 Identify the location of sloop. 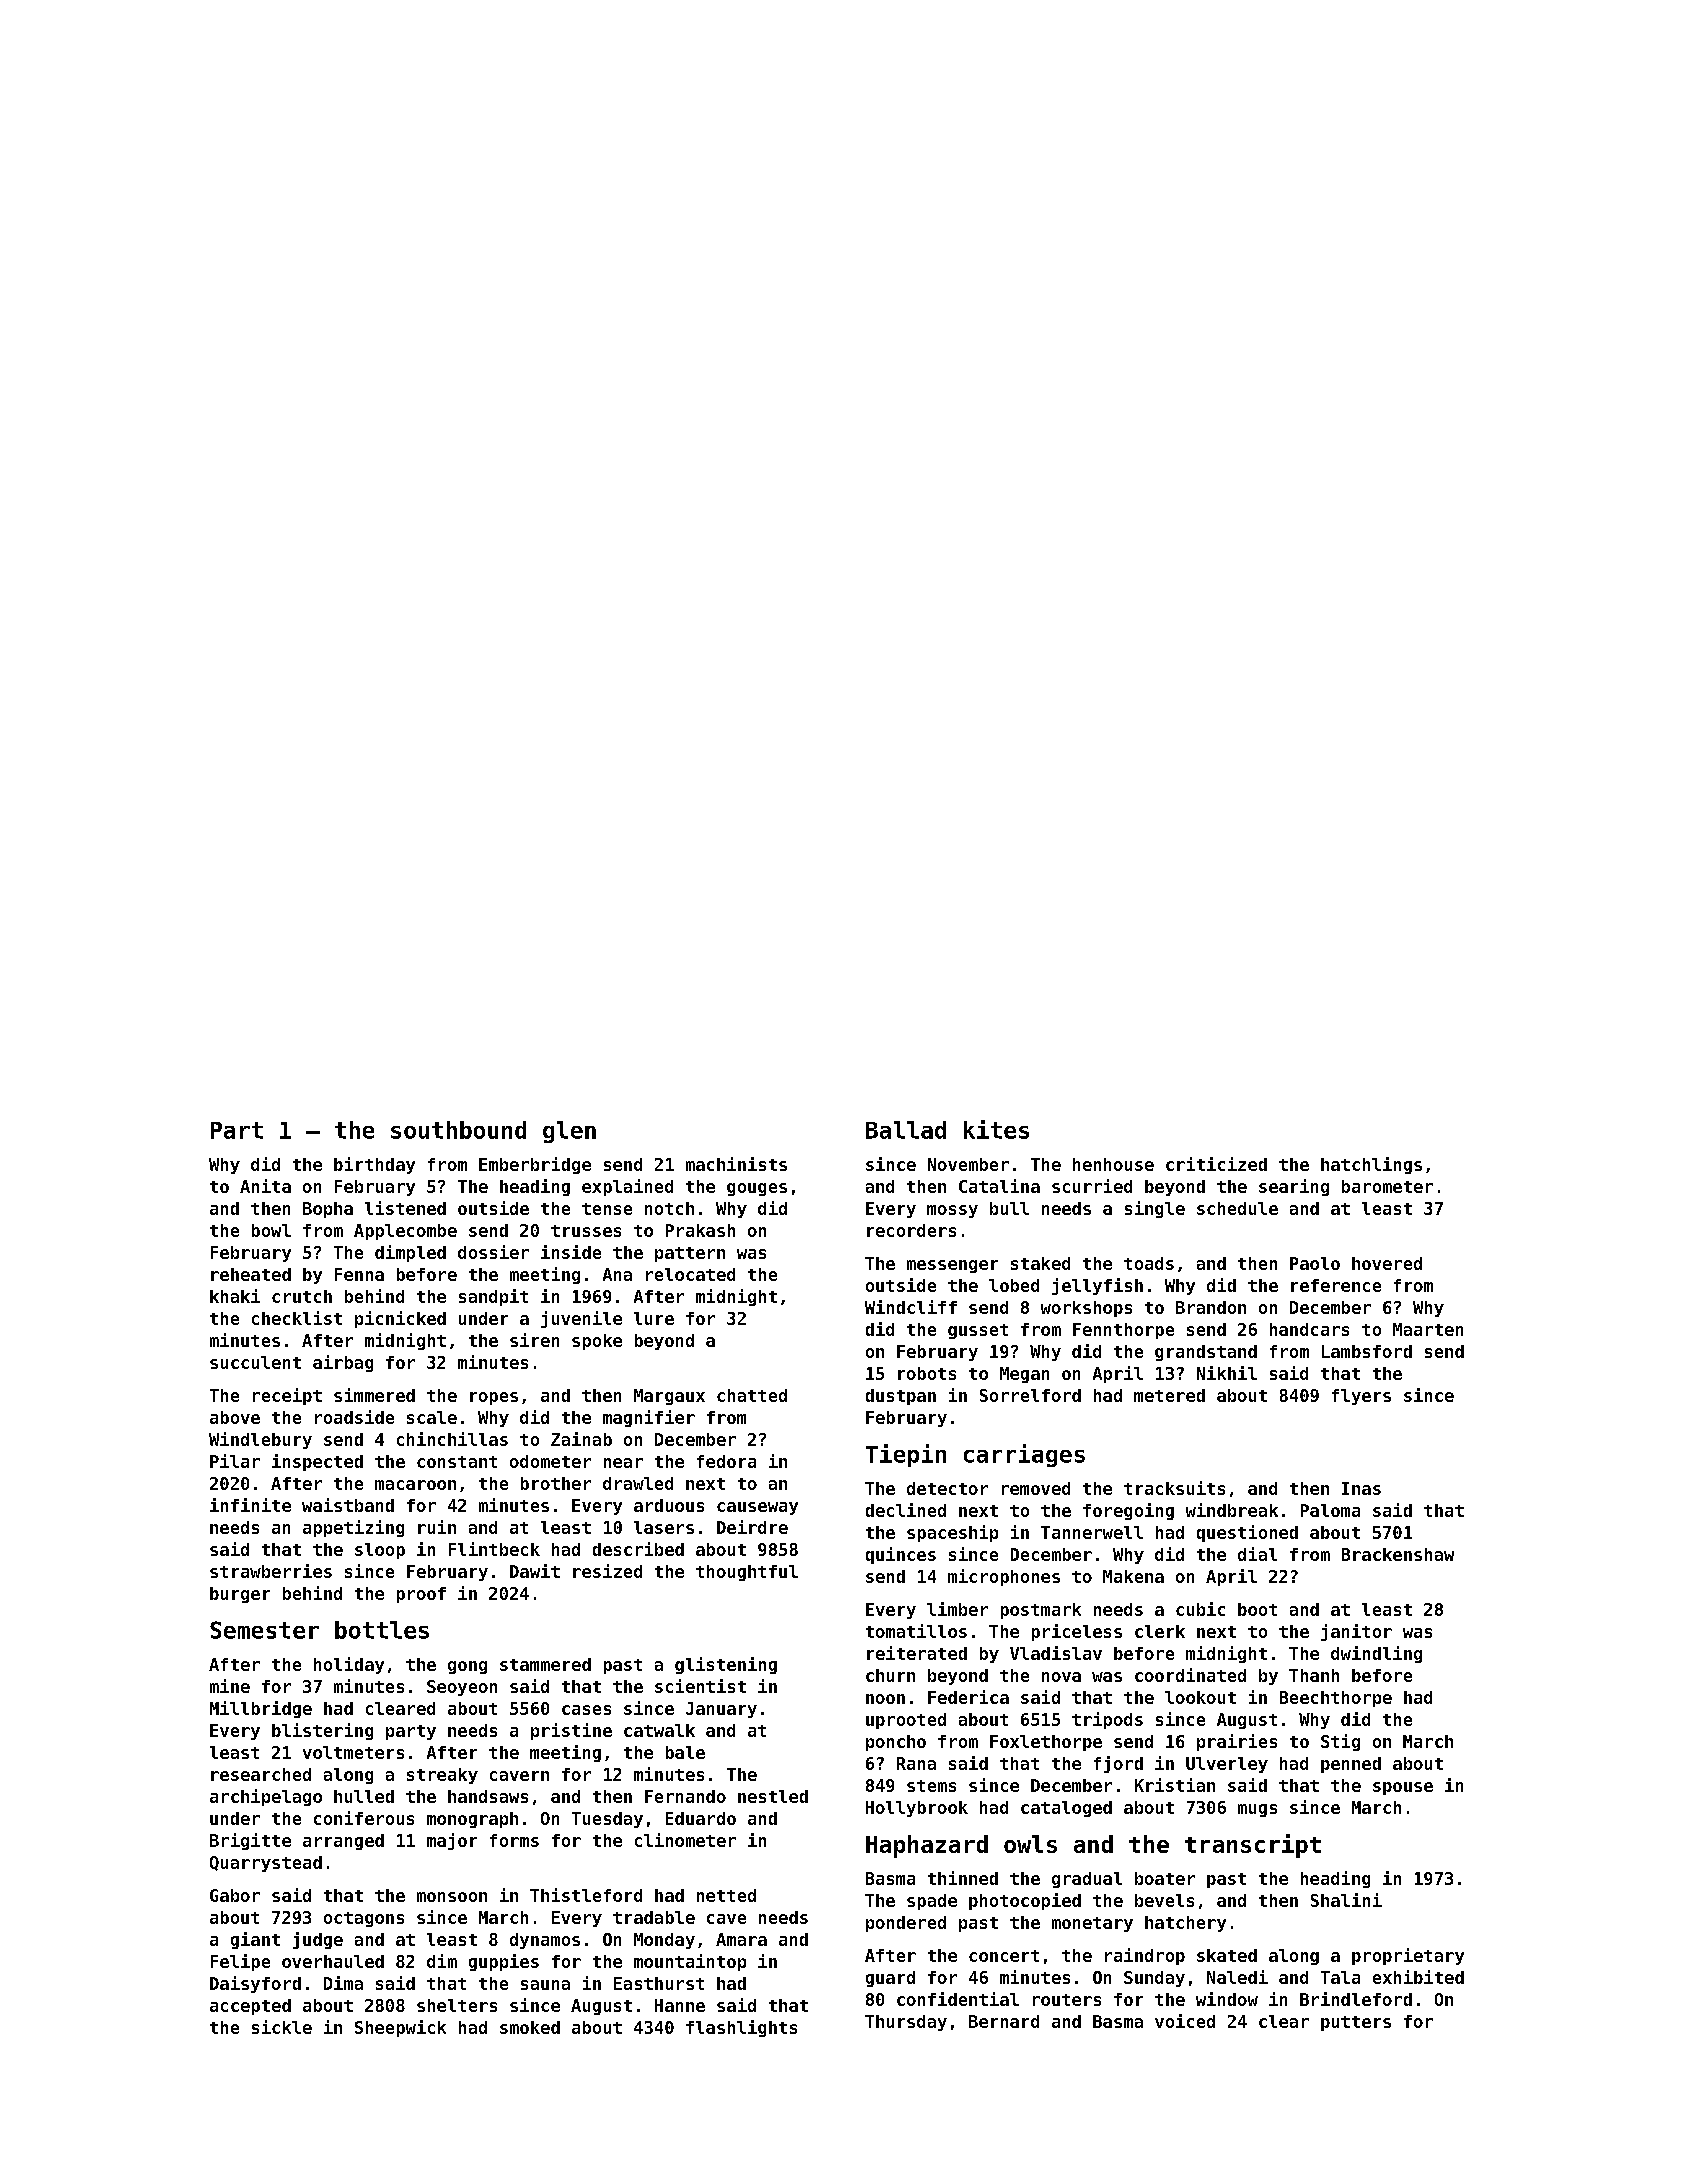
(380, 1551).
